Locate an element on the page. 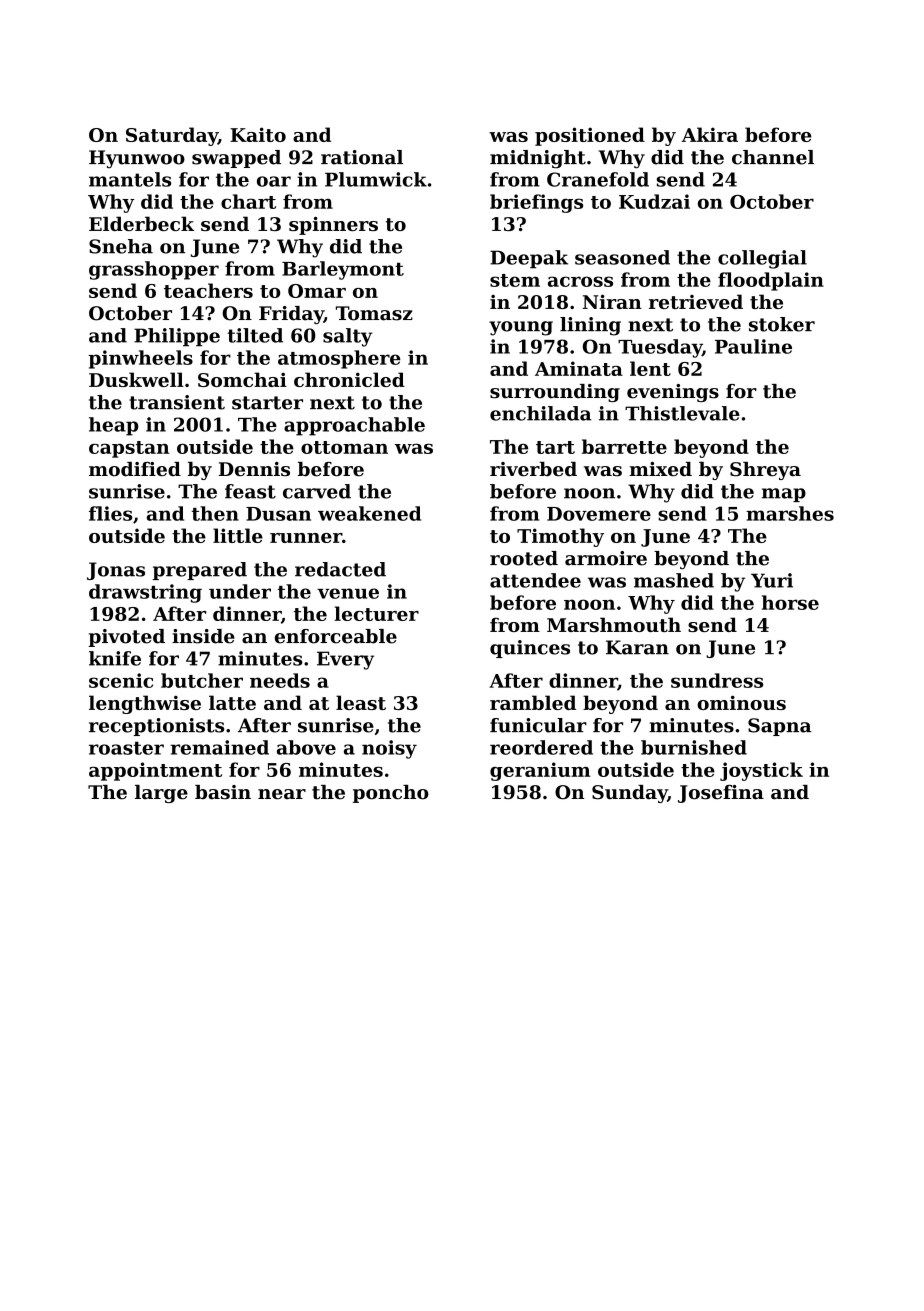  Saturday is located at coordinates (172, 136).
